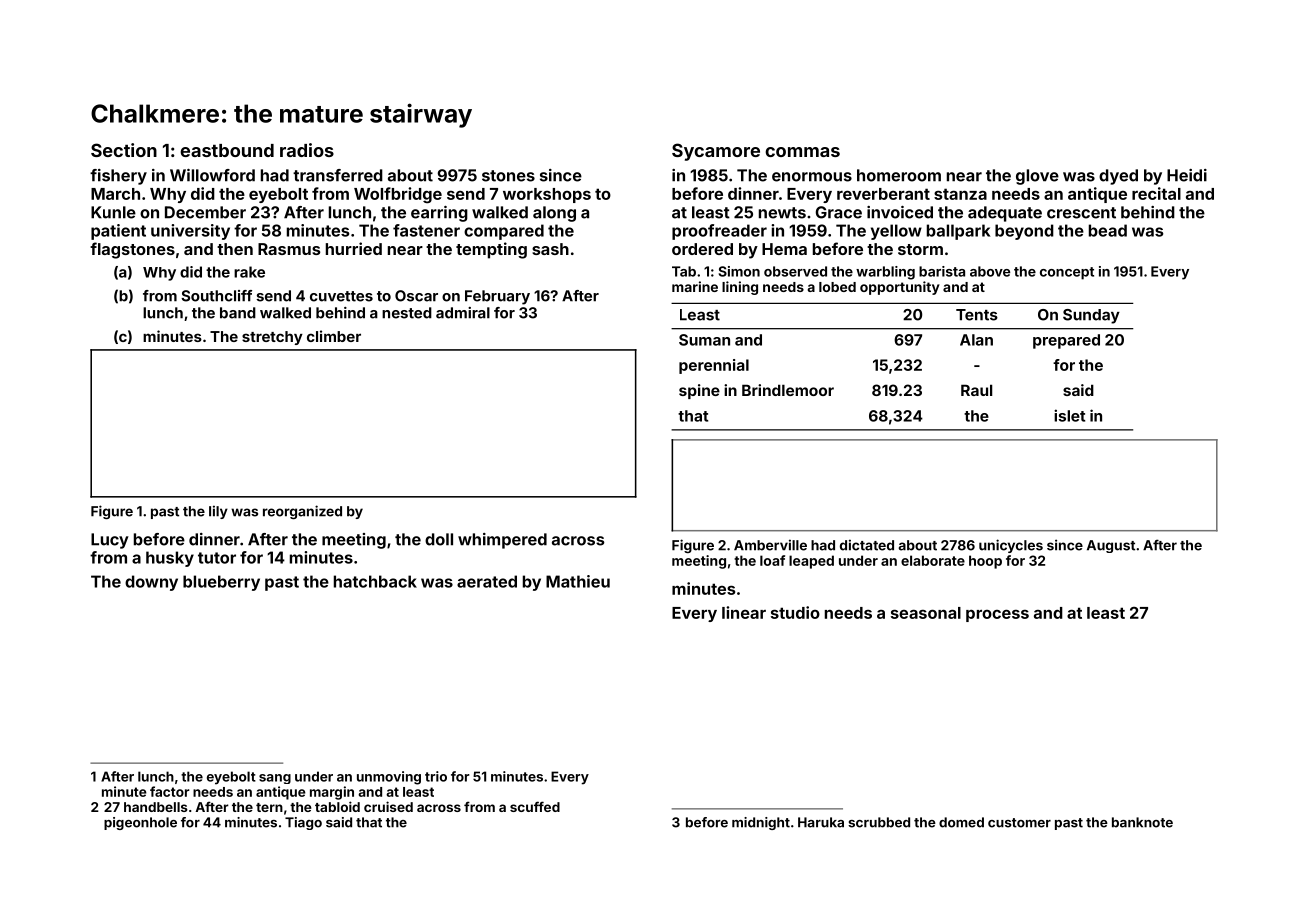  Describe the element at coordinates (398, 195) in the screenshot. I see `Wolfbridge` at that location.
